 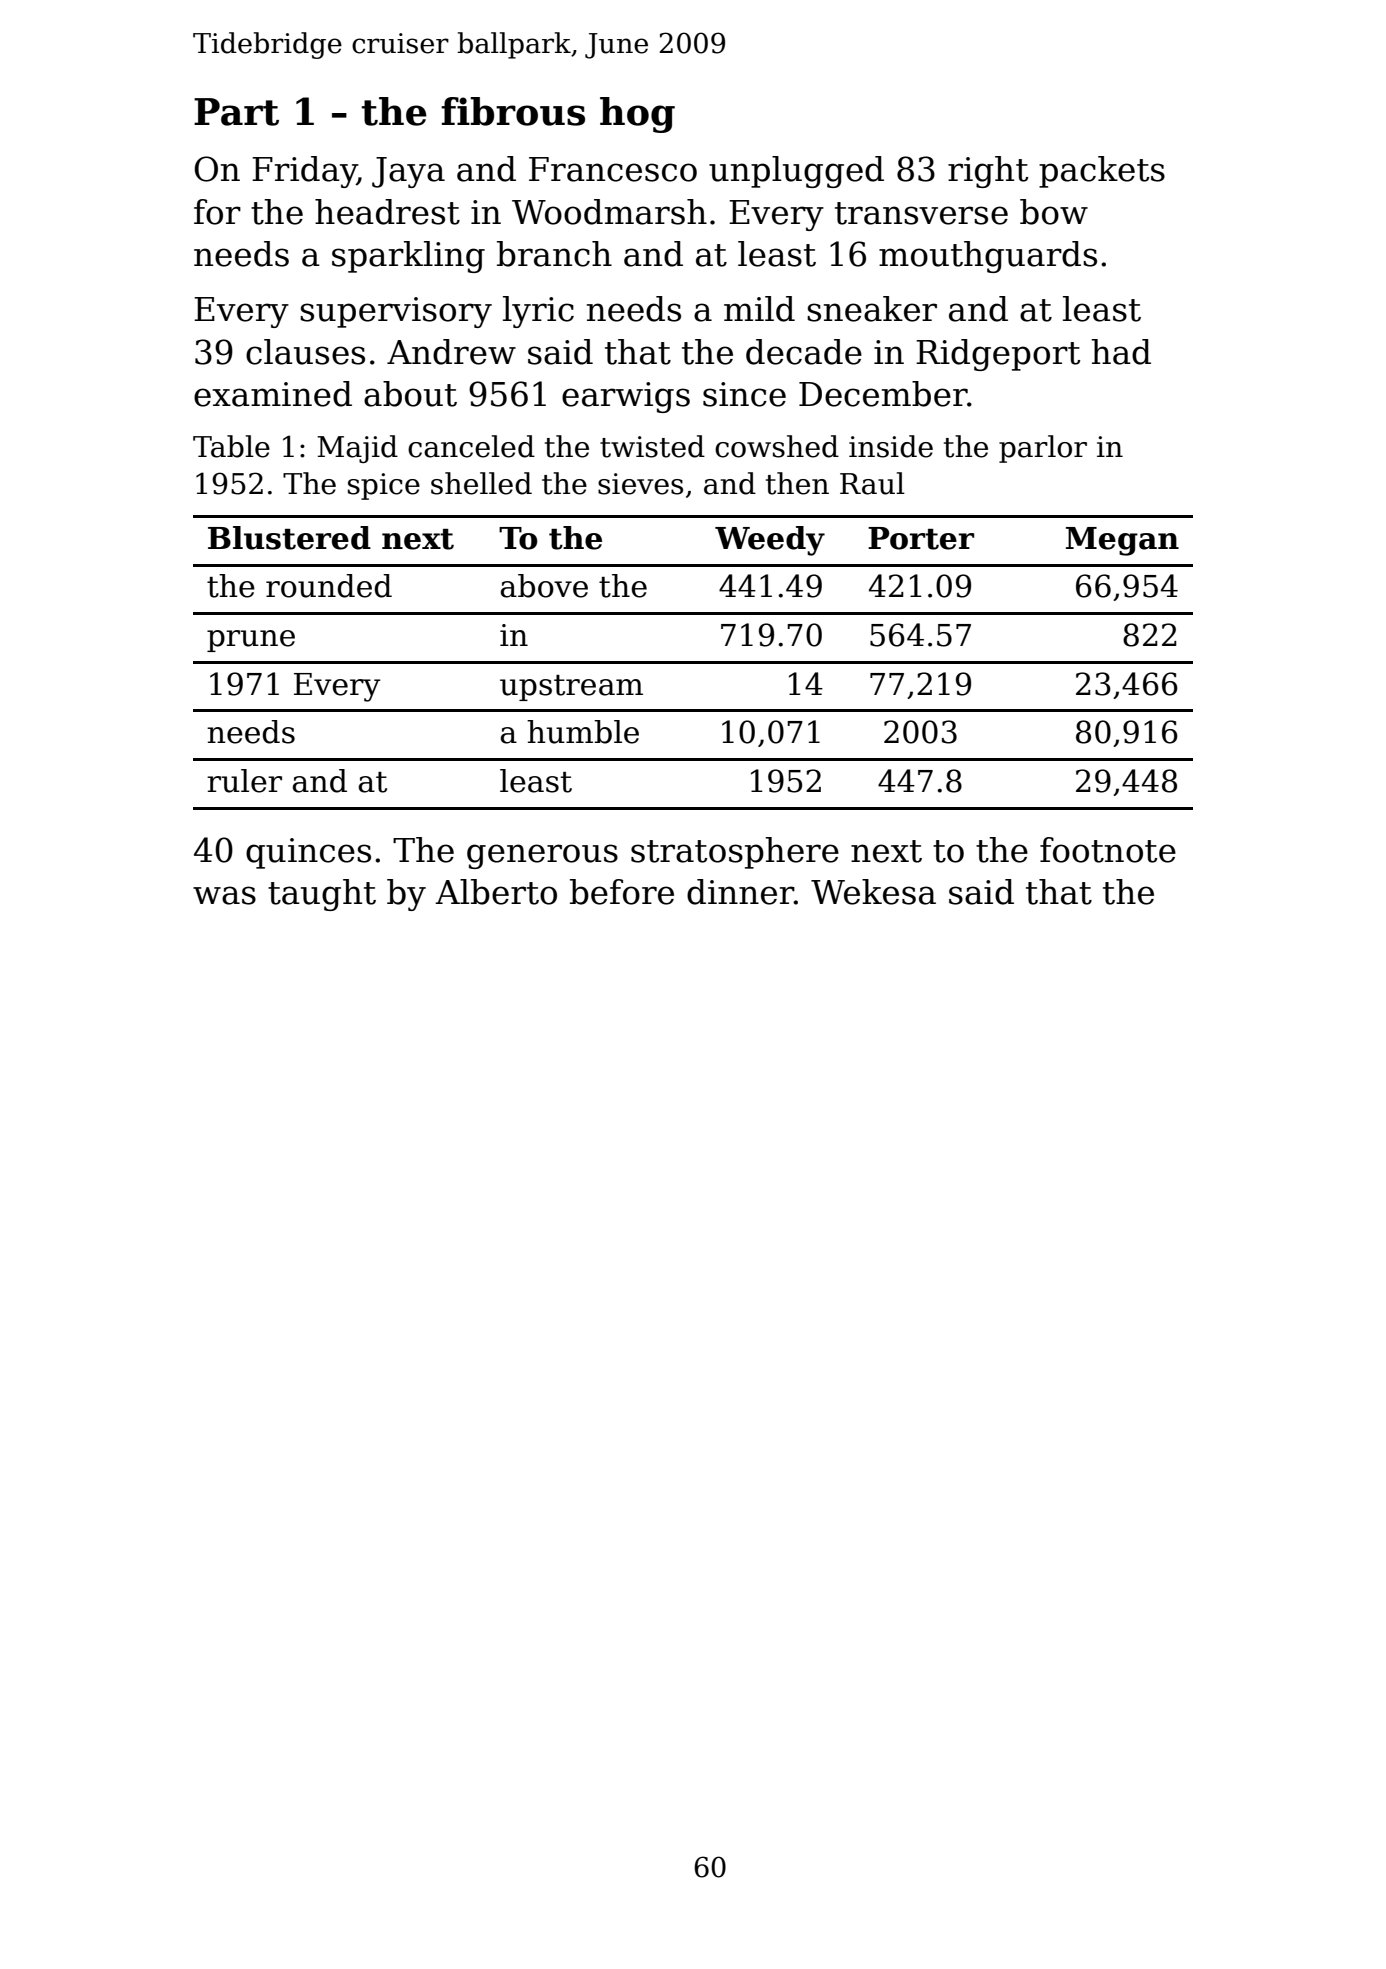 What do you see at coordinates (804, 352) in the screenshot?
I see `decade` at bounding box center [804, 352].
